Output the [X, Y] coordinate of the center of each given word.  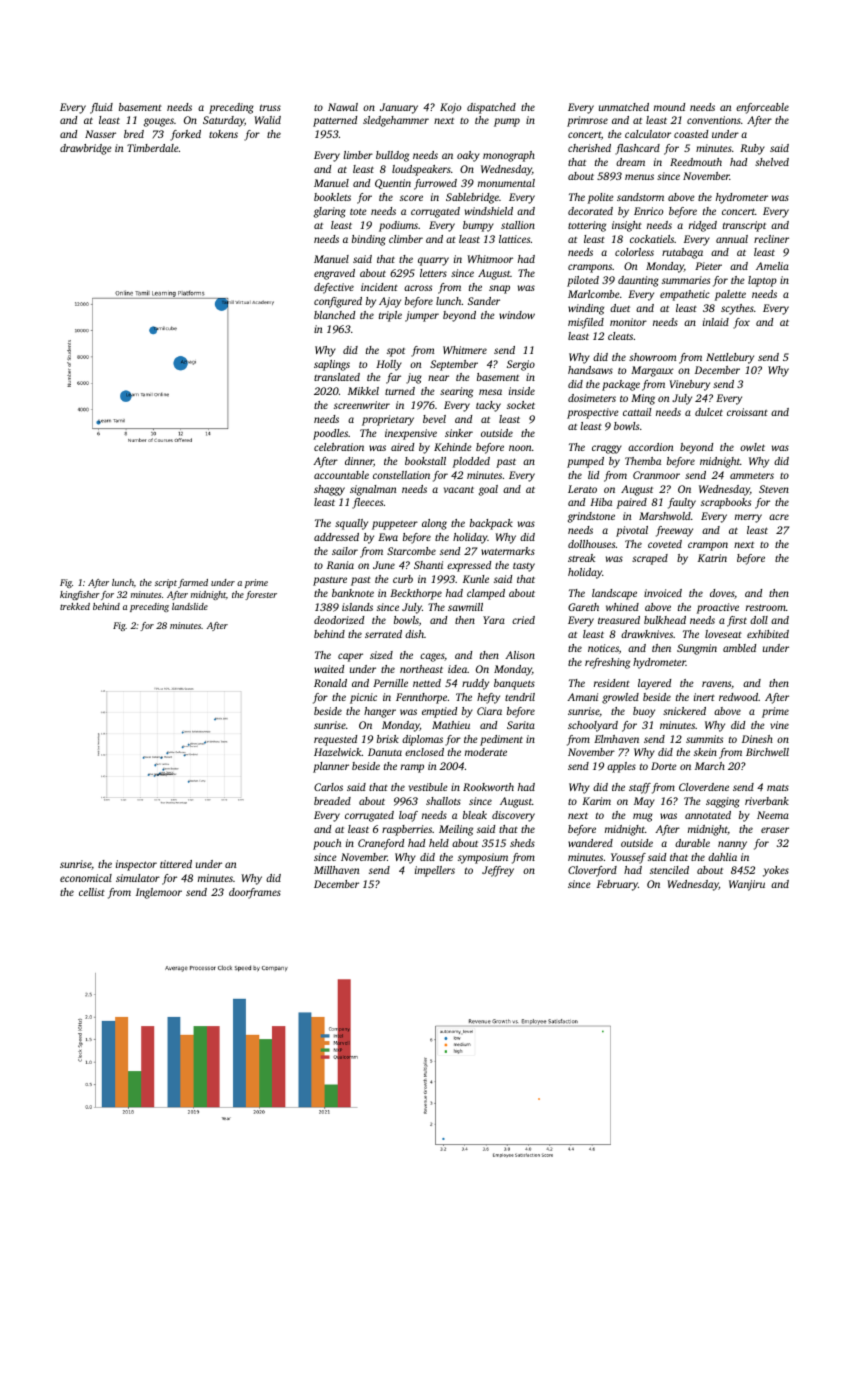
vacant [459, 489]
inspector [136, 865]
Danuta [385, 752]
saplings [332, 365]
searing [456, 392]
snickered [684, 711]
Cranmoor [656, 475]
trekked [75, 606]
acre [779, 517]
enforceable [762, 108]
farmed [193, 583]
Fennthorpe [421, 698]
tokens [223, 134]
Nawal [343, 107]
